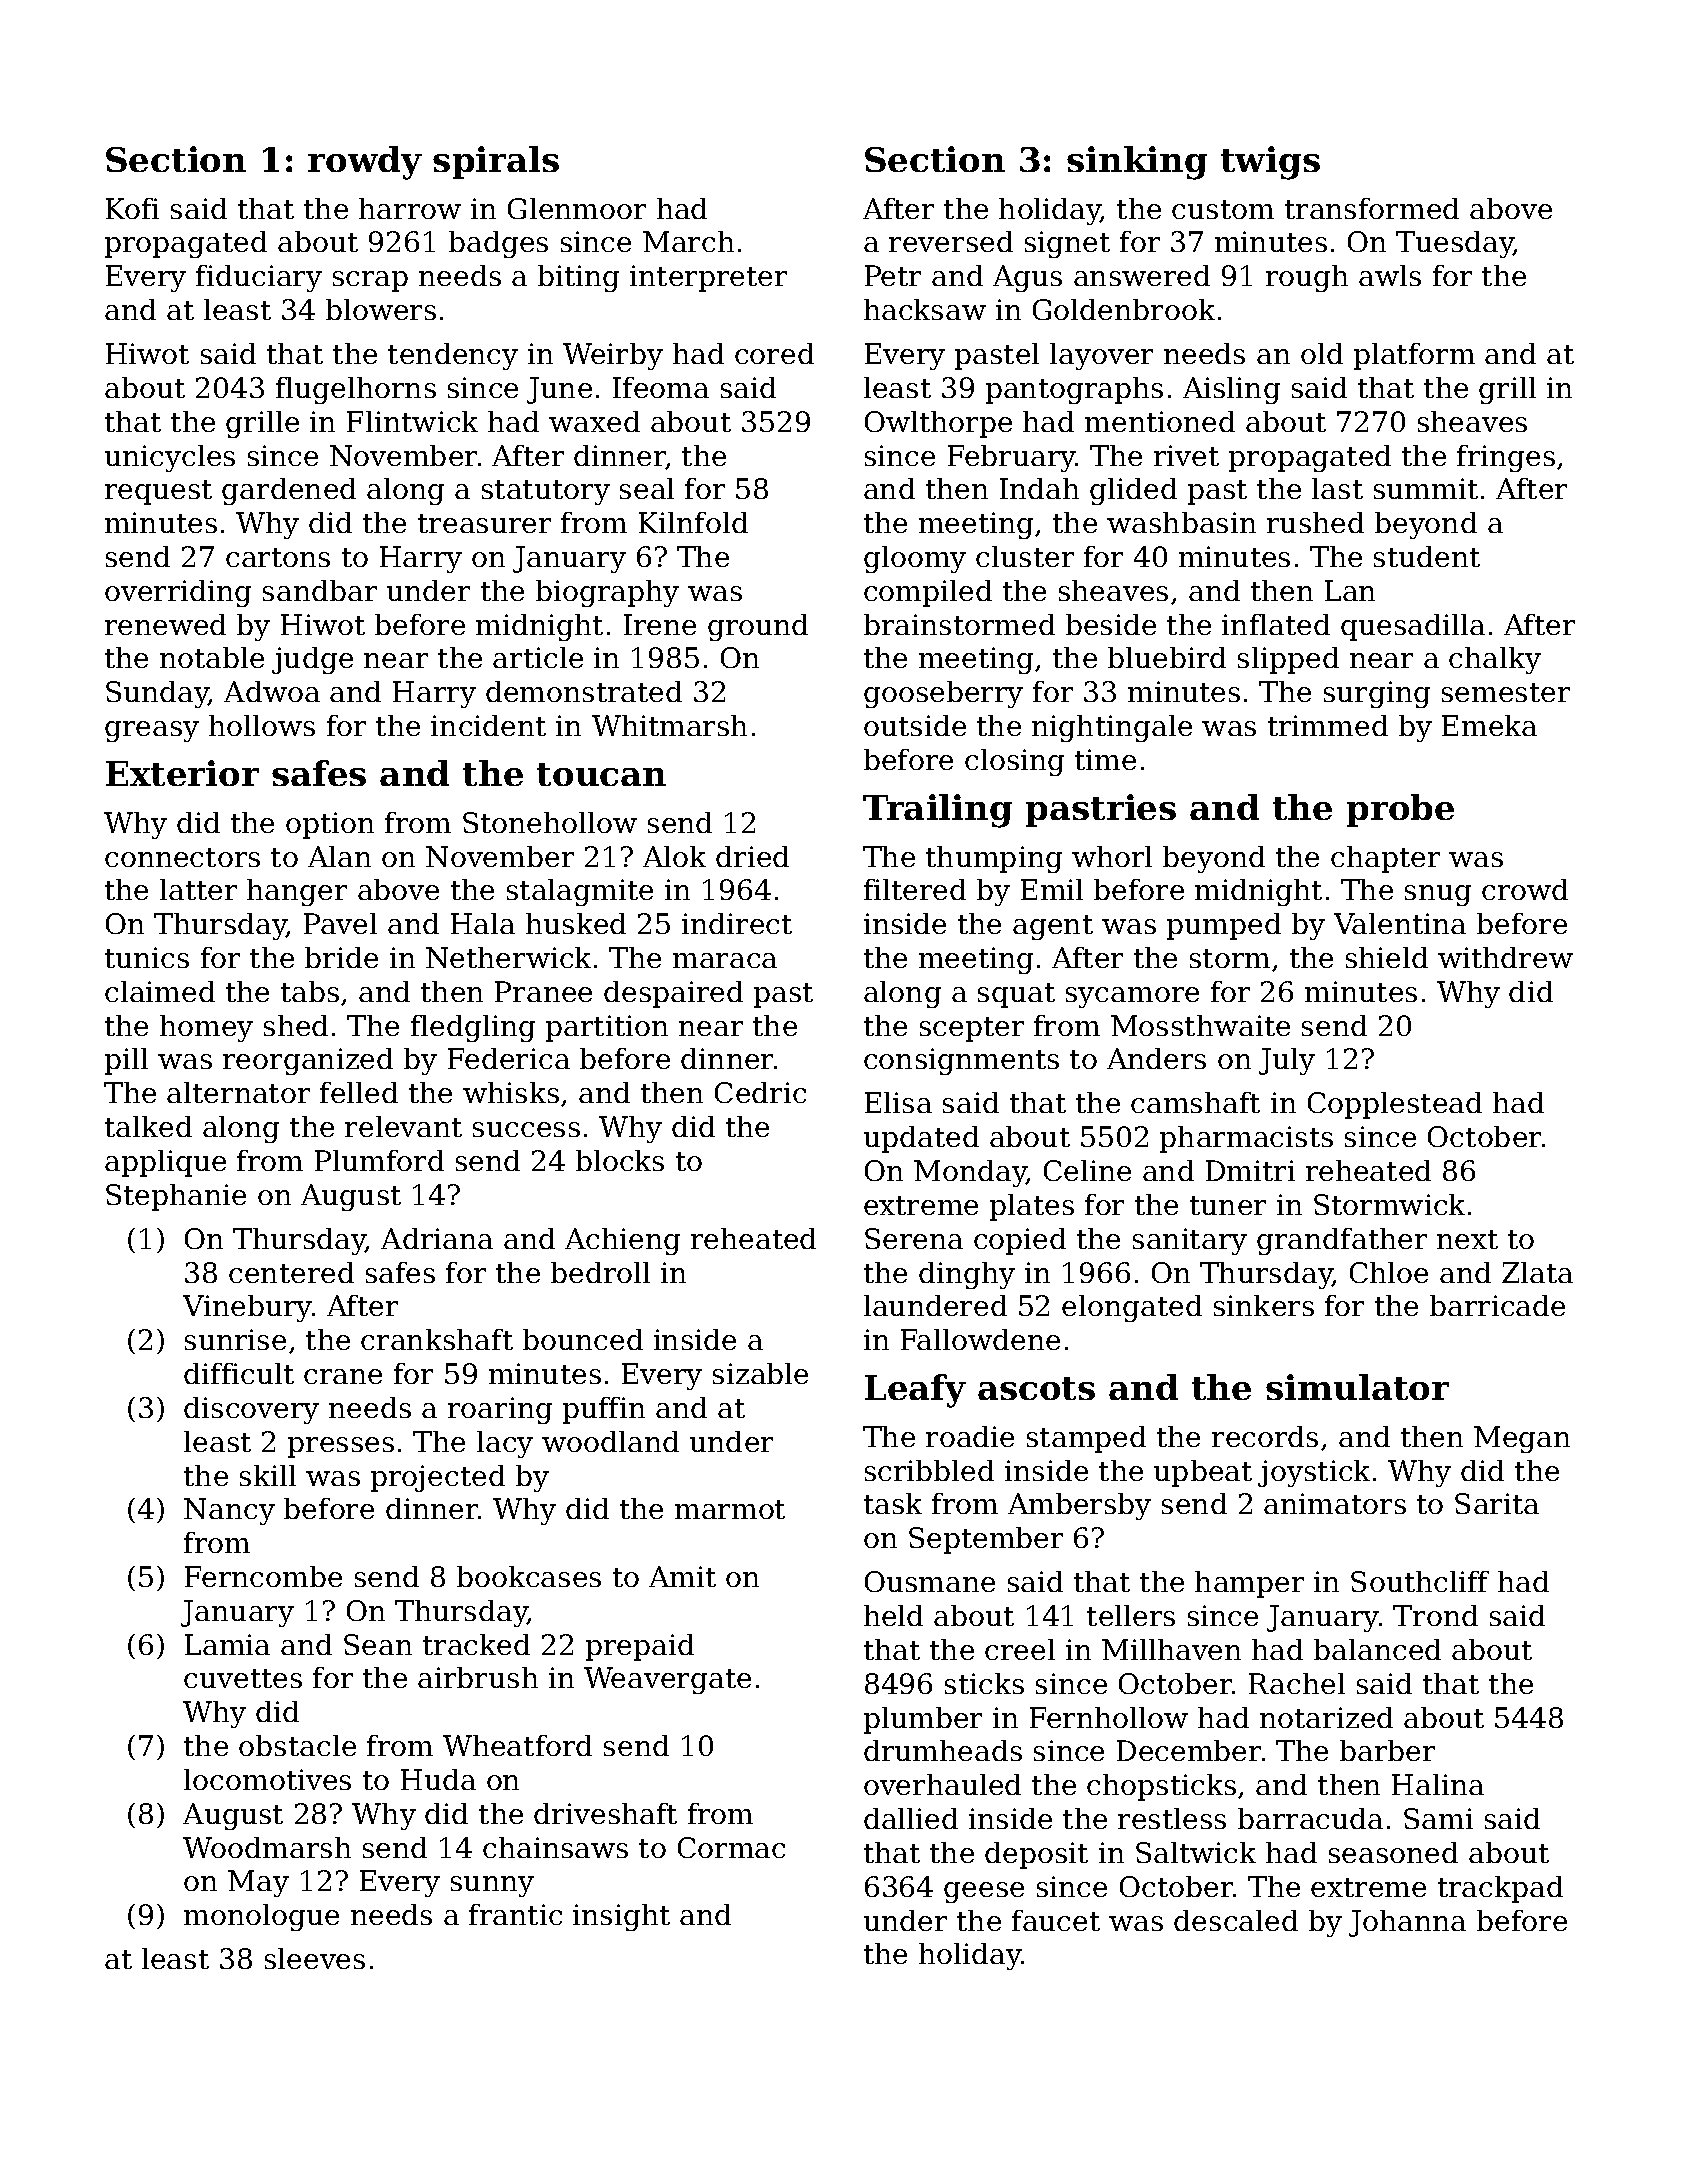 The width and height of the document is (1683, 2178). I want to click on driveshaft, so click(605, 1813).
